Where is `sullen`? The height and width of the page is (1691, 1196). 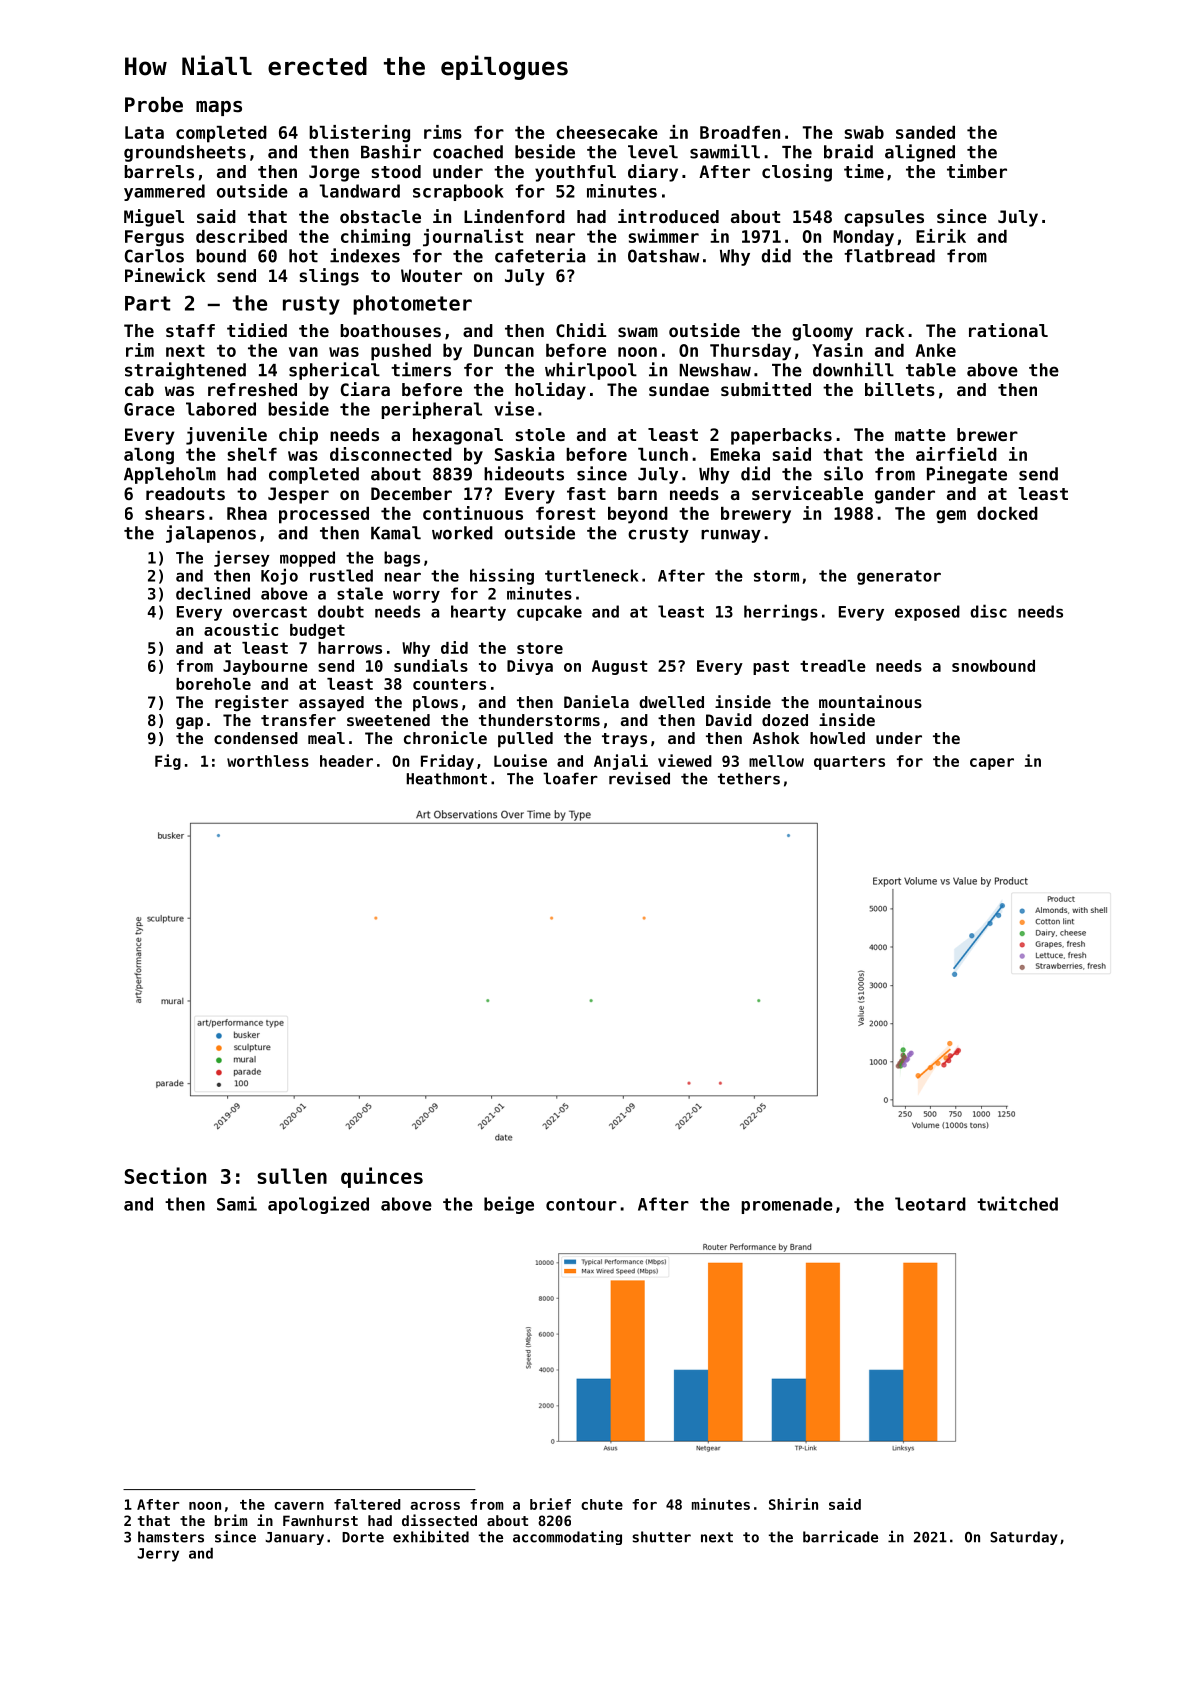 sullen is located at coordinates (292, 1176).
